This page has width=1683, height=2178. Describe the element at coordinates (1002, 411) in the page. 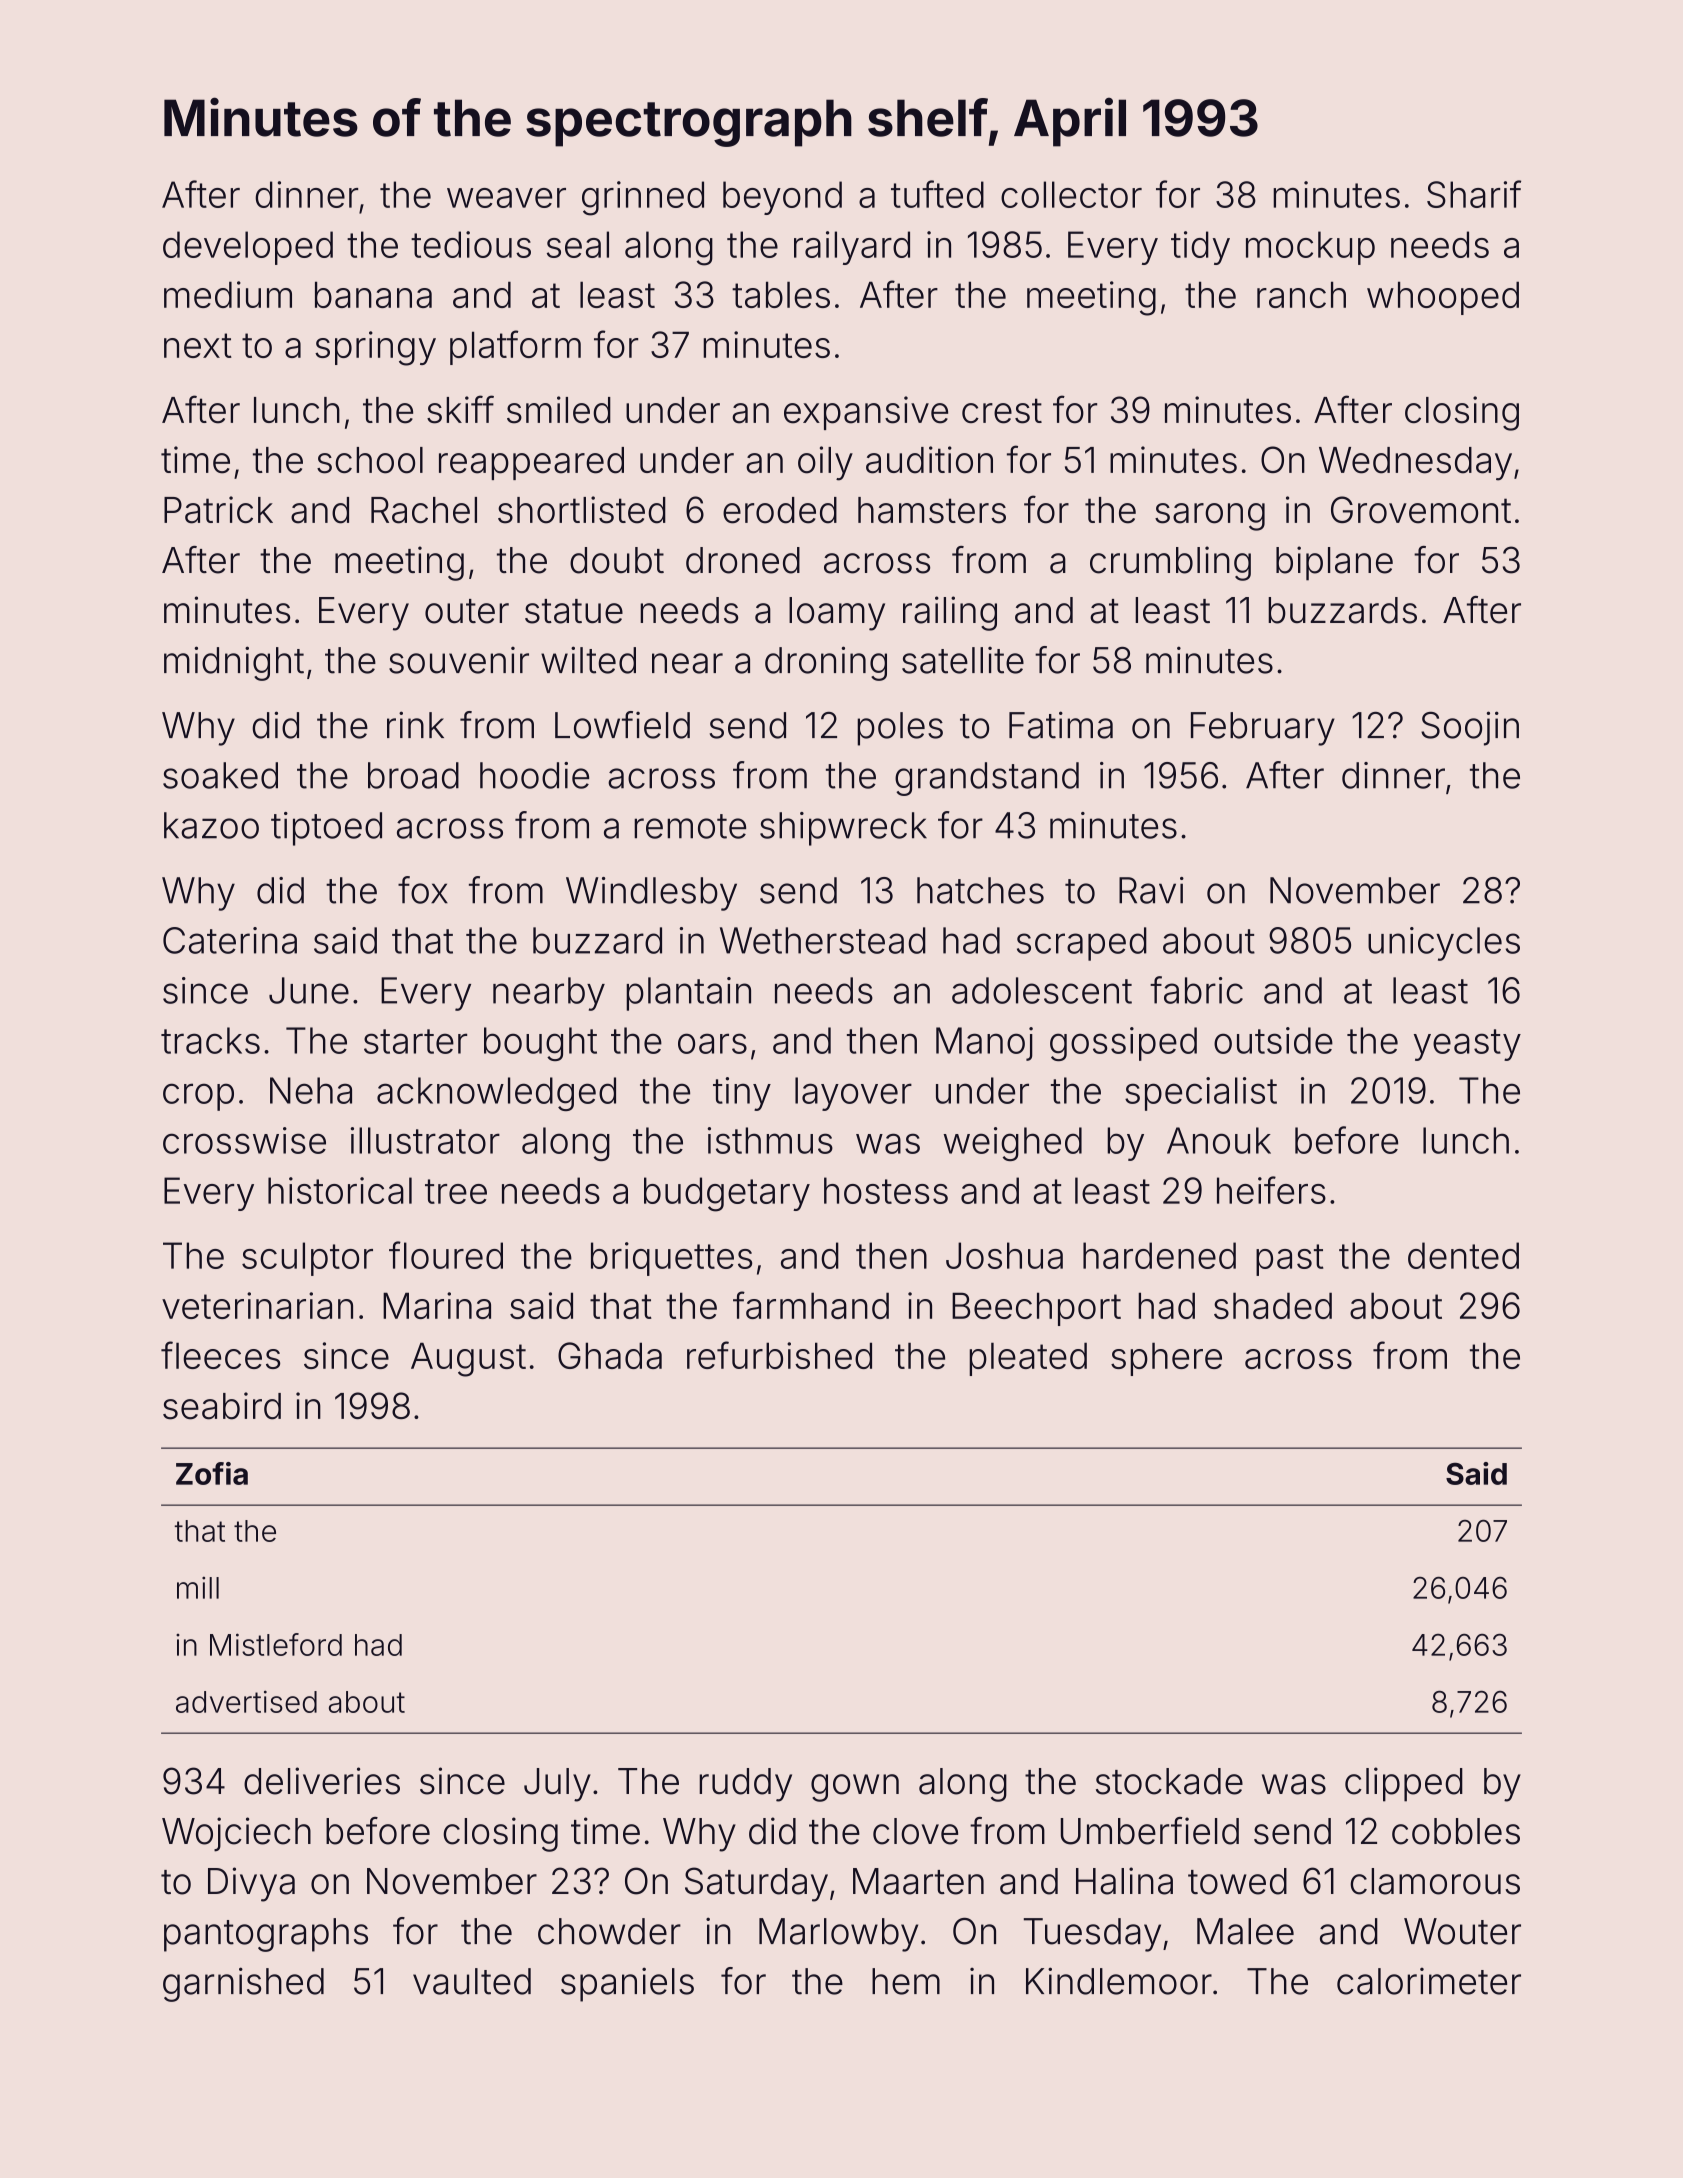

I see `crest` at that location.
